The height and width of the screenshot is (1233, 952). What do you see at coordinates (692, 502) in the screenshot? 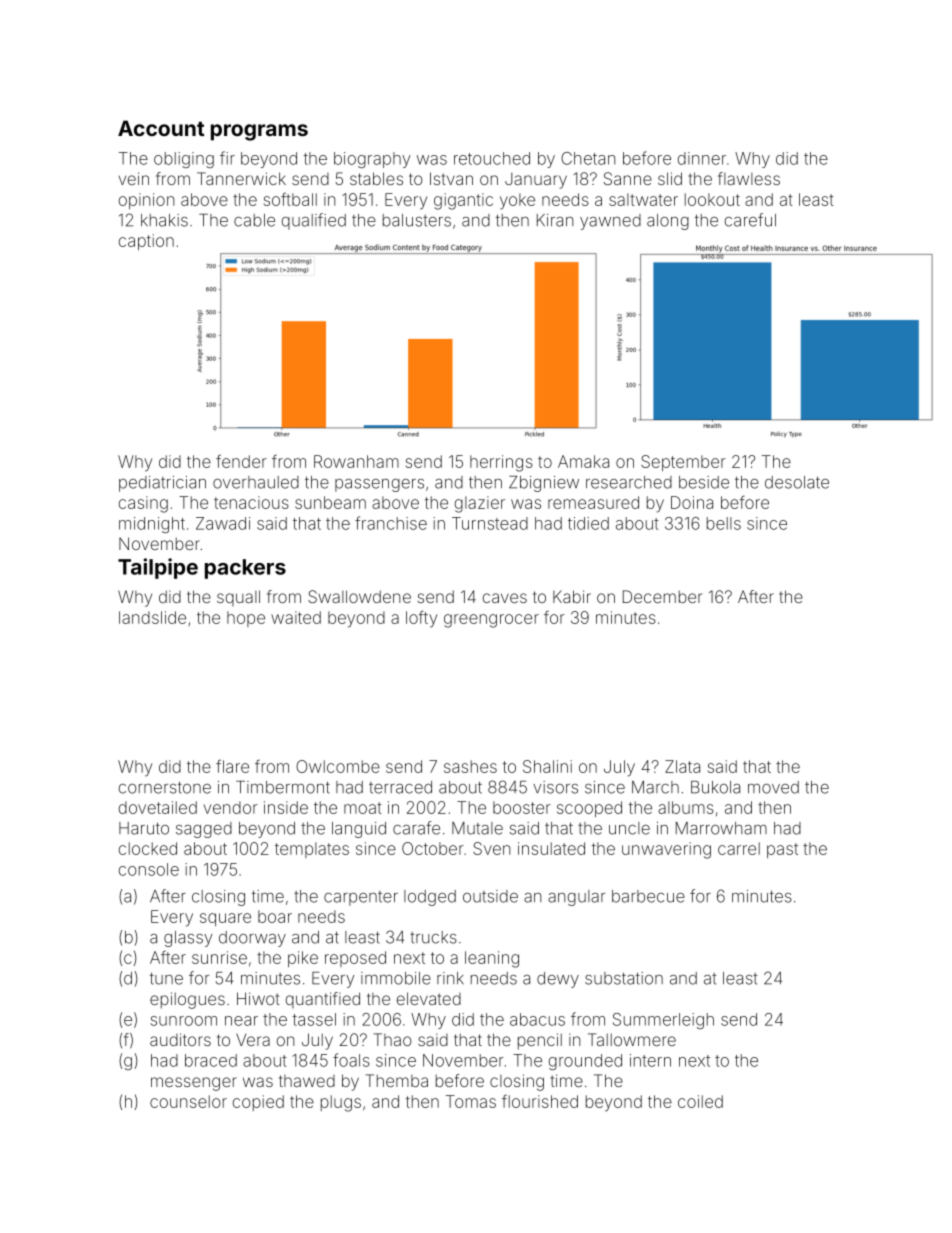
I see `Doina` at bounding box center [692, 502].
